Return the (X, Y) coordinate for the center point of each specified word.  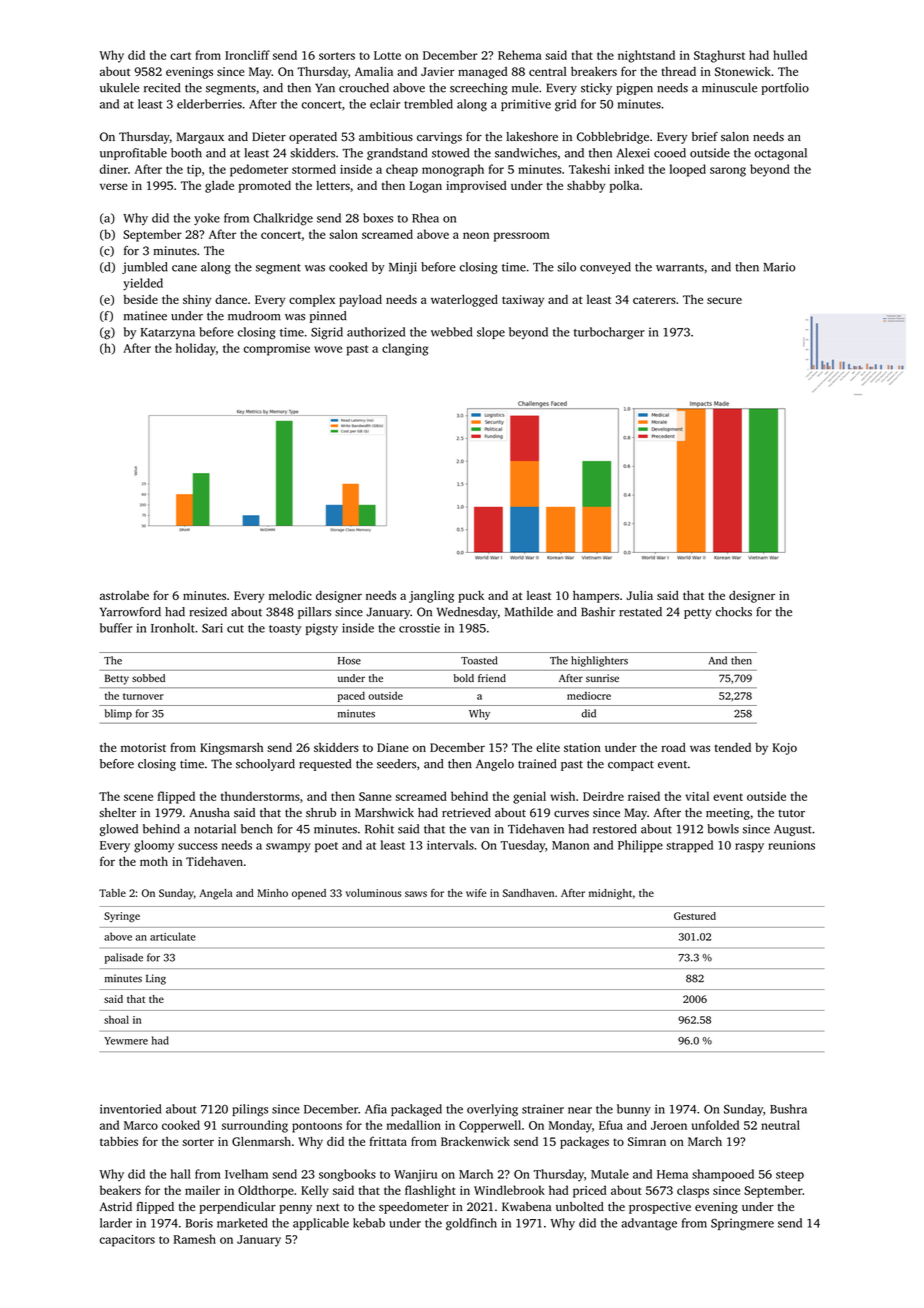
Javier (438, 71)
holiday (196, 349)
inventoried (131, 1109)
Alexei (633, 153)
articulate (172, 936)
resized (208, 612)
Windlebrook (509, 1190)
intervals (450, 845)
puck (471, 597)
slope (491, 333)
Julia (639, 595)
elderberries (209, 104)
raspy (749, 848)
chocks (734, 612)
